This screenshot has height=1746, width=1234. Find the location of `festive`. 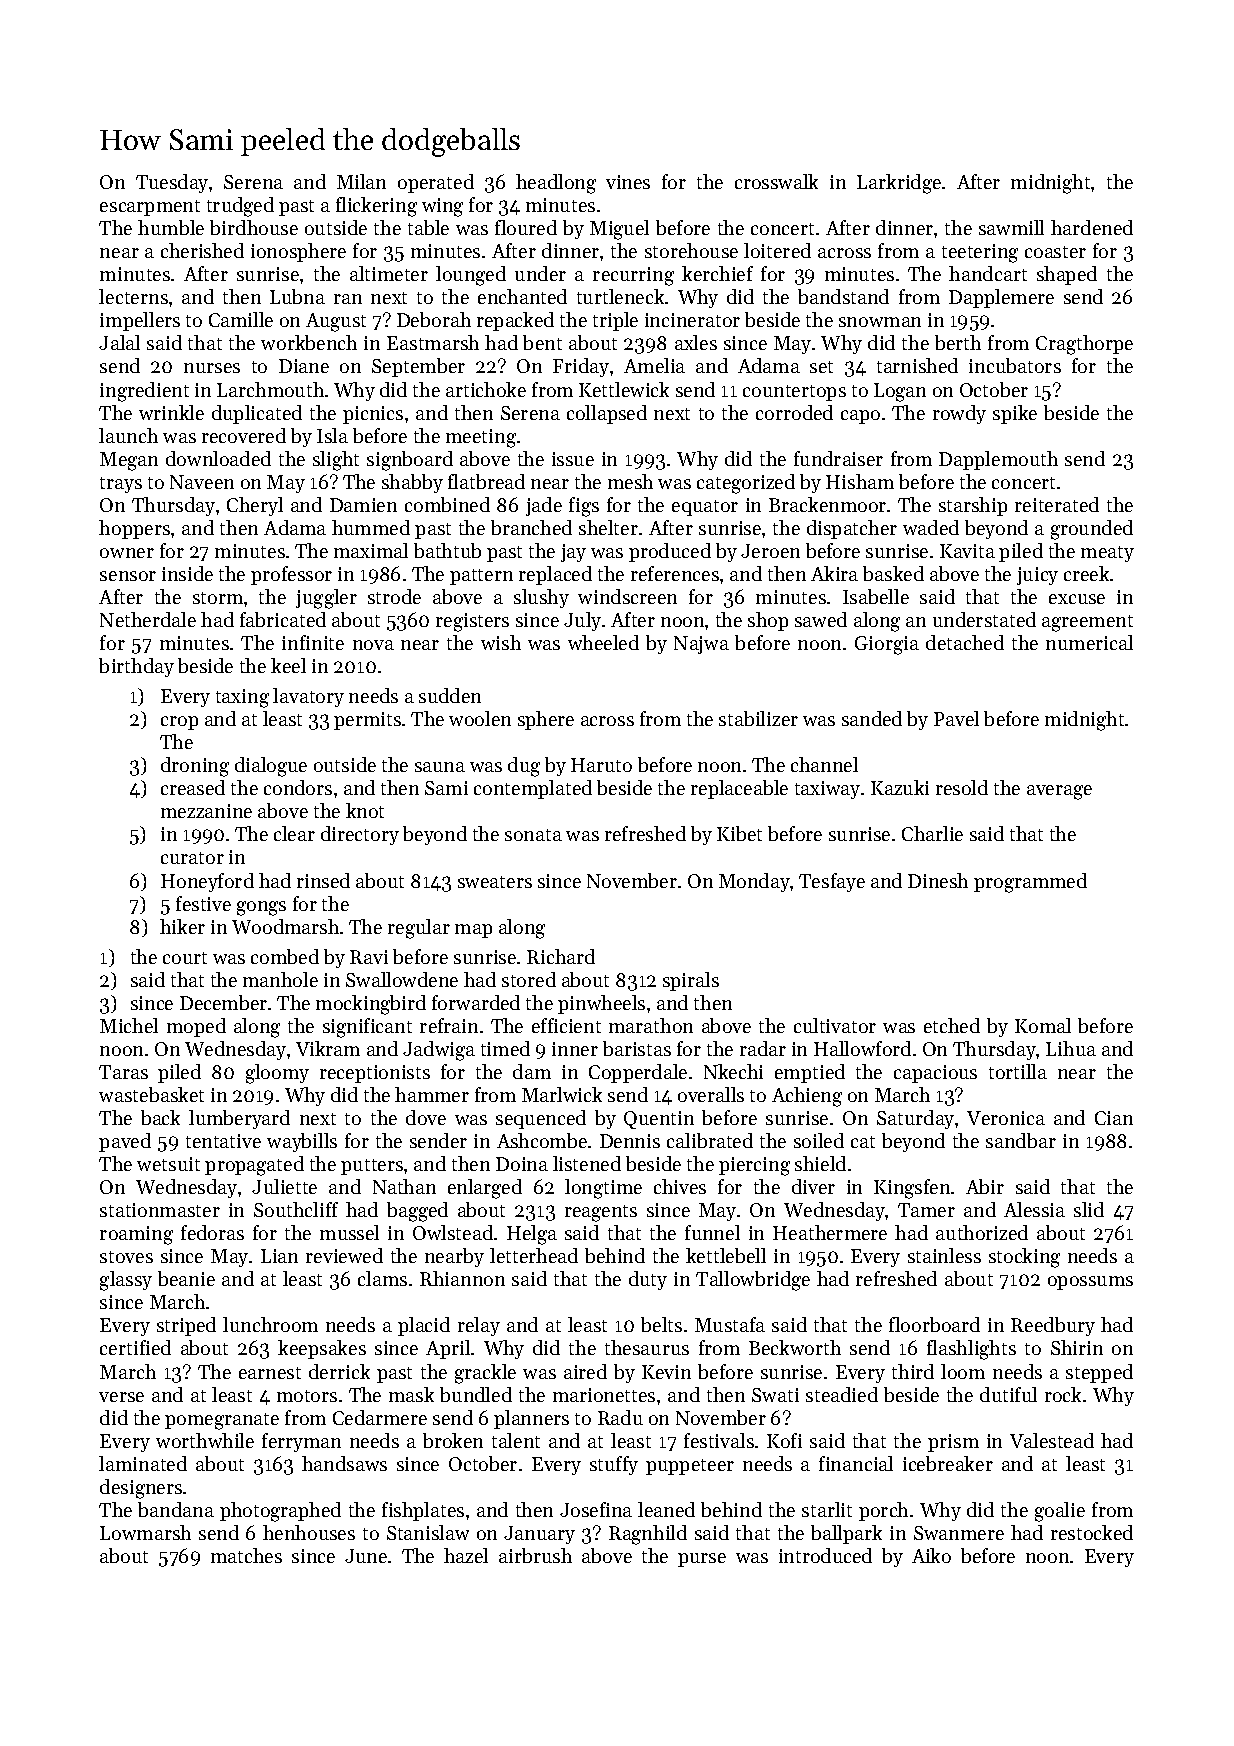

festive is located at coordinates (203, 903).
